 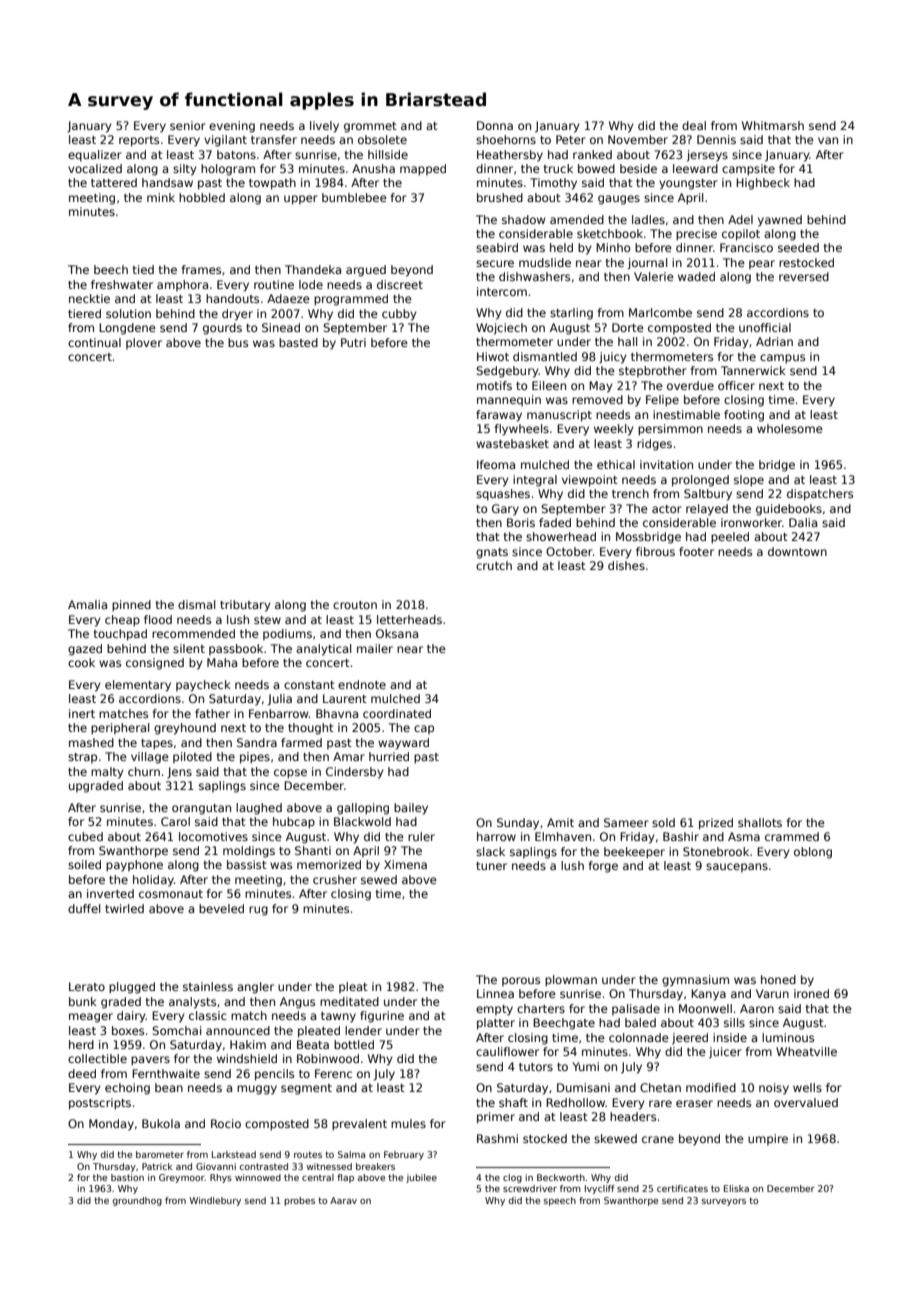 I want to click on noisy, so click(x=774, y=1089).
